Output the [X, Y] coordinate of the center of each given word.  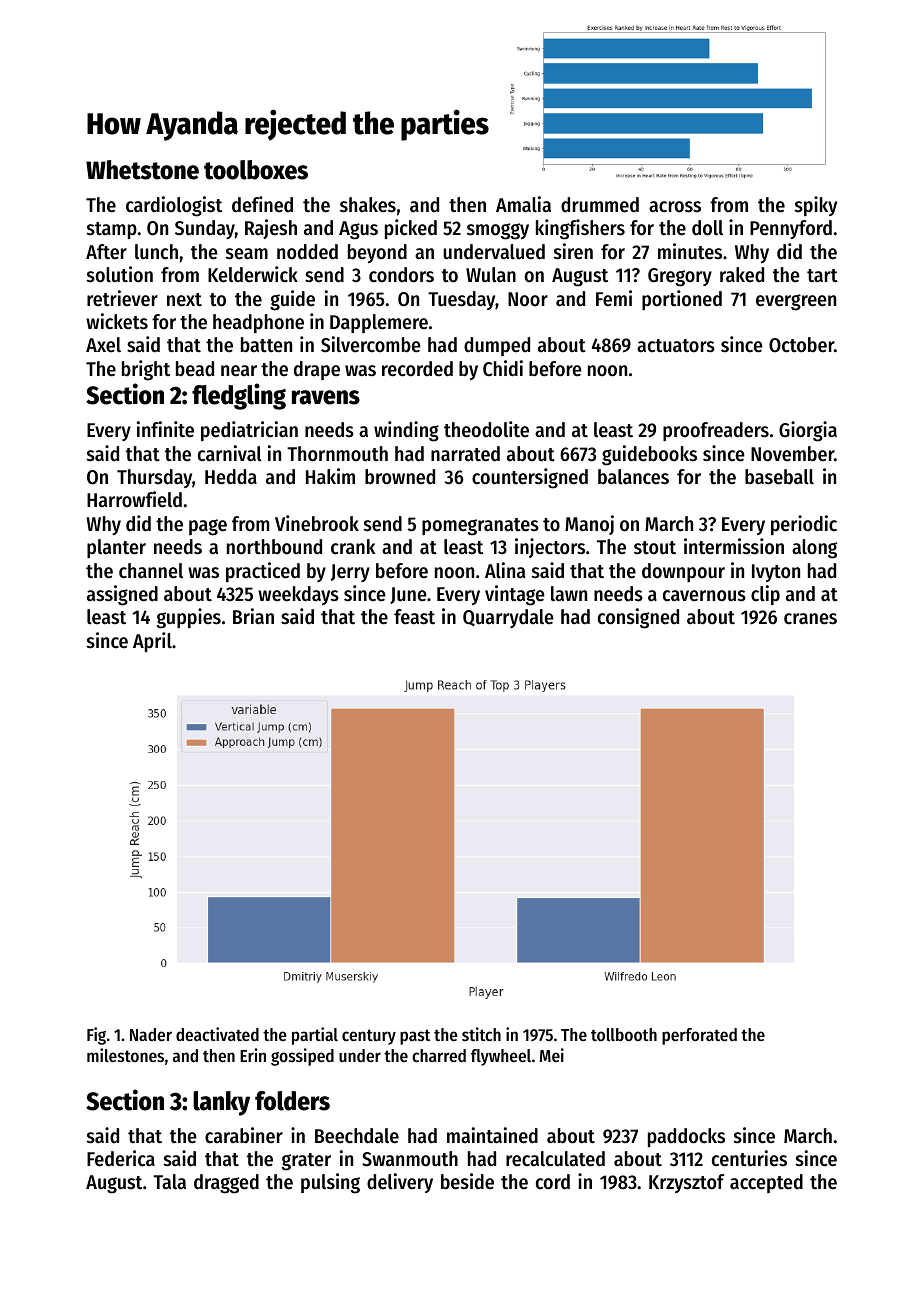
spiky [816, 206]
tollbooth [624, 1034]
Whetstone [142, 170]
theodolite [486, 429]
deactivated [217, 1034]
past [415, 1037]
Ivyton [776, 573]
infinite [165, 429]
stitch [481, 1034]
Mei [552, 1055]
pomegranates [480, 527]
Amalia [523, 204]
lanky [221, 1103]
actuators [676, 346]
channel [151, 571]
